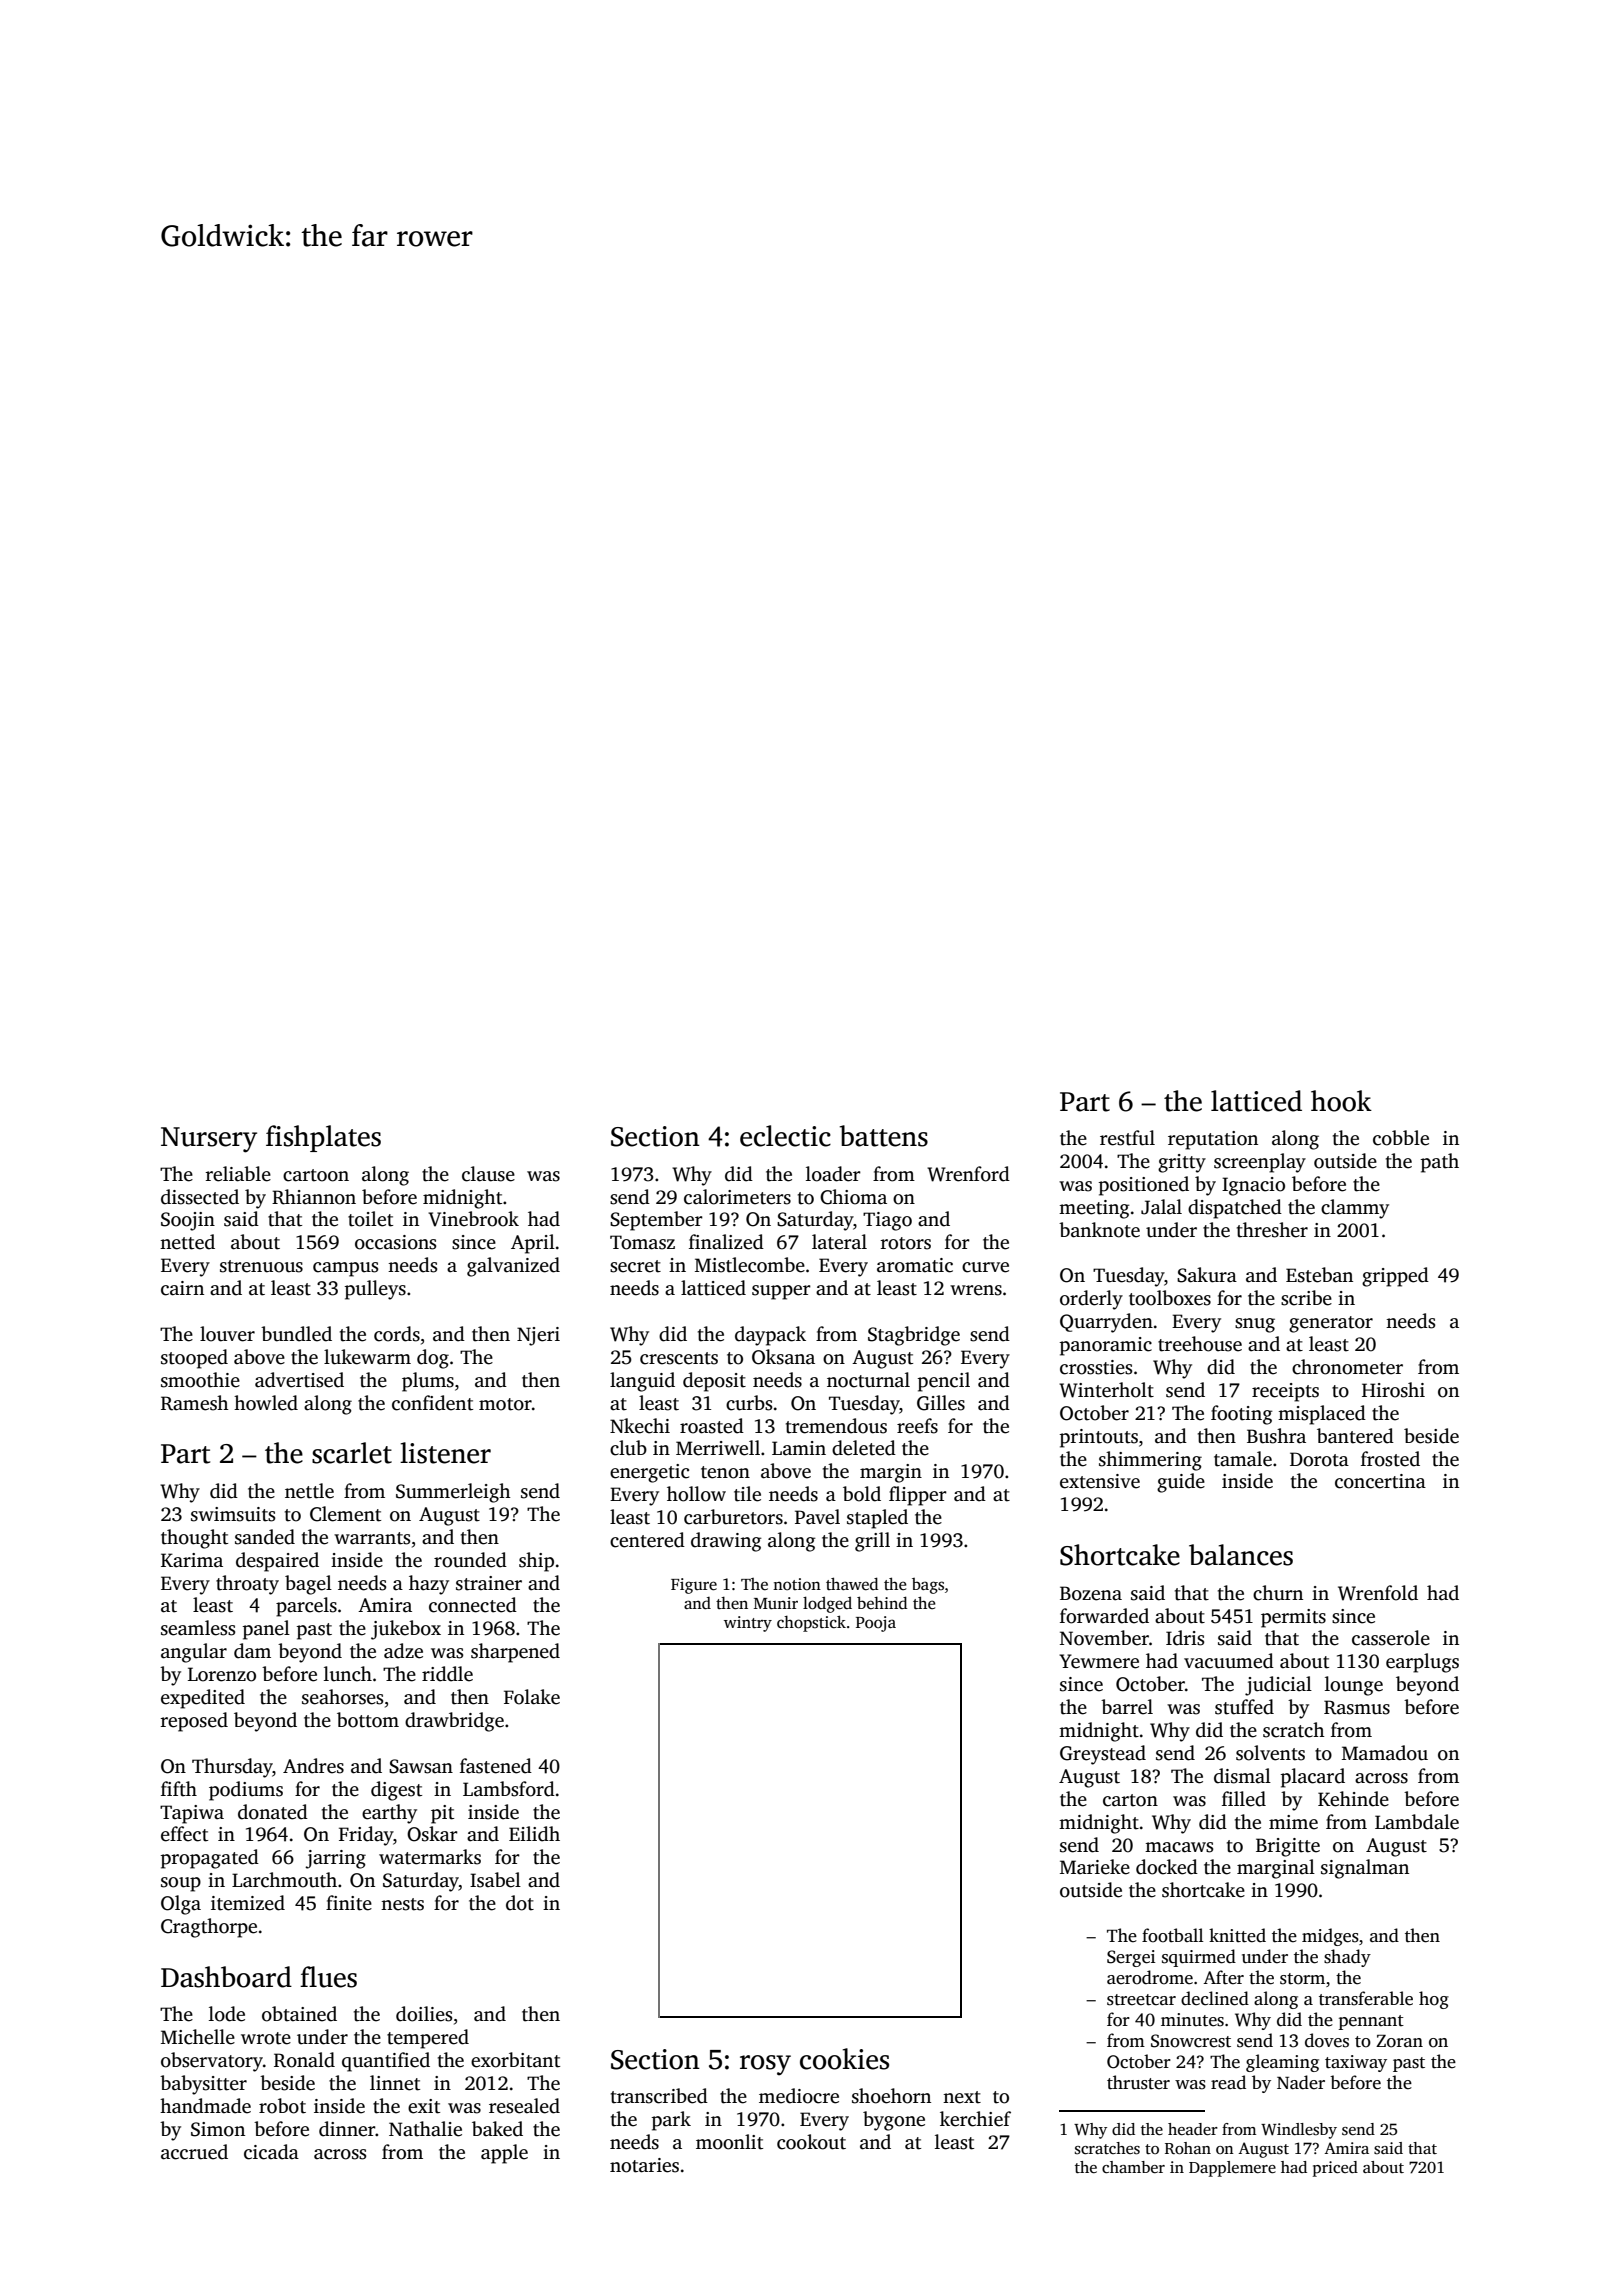 The image size is (1620, 2292). Describe the element at coordinates (1434, 2000) in the screenshot. I see `hog` at that location.
